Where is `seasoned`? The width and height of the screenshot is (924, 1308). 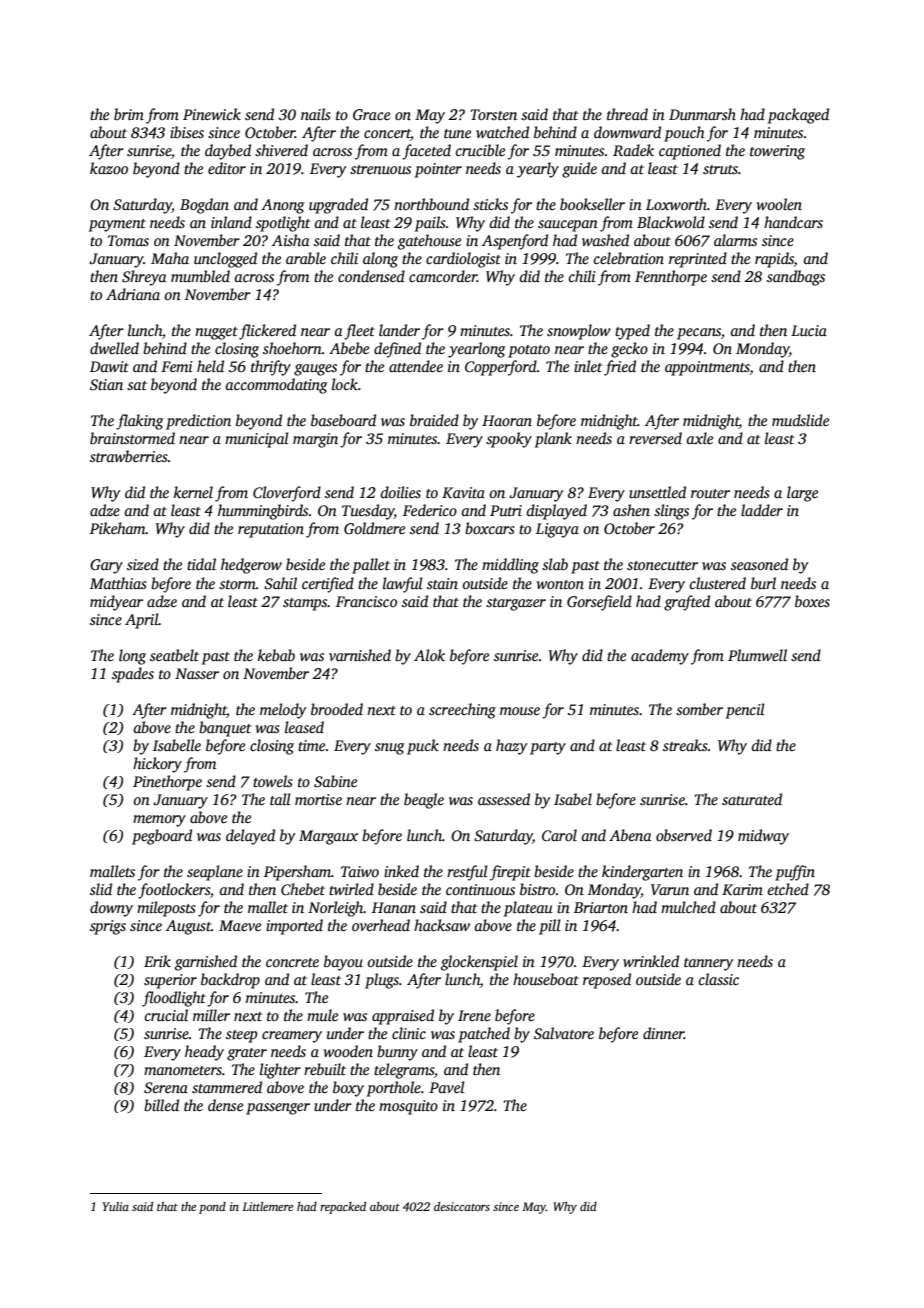
seasoned is located at coordinates (759, 564).
